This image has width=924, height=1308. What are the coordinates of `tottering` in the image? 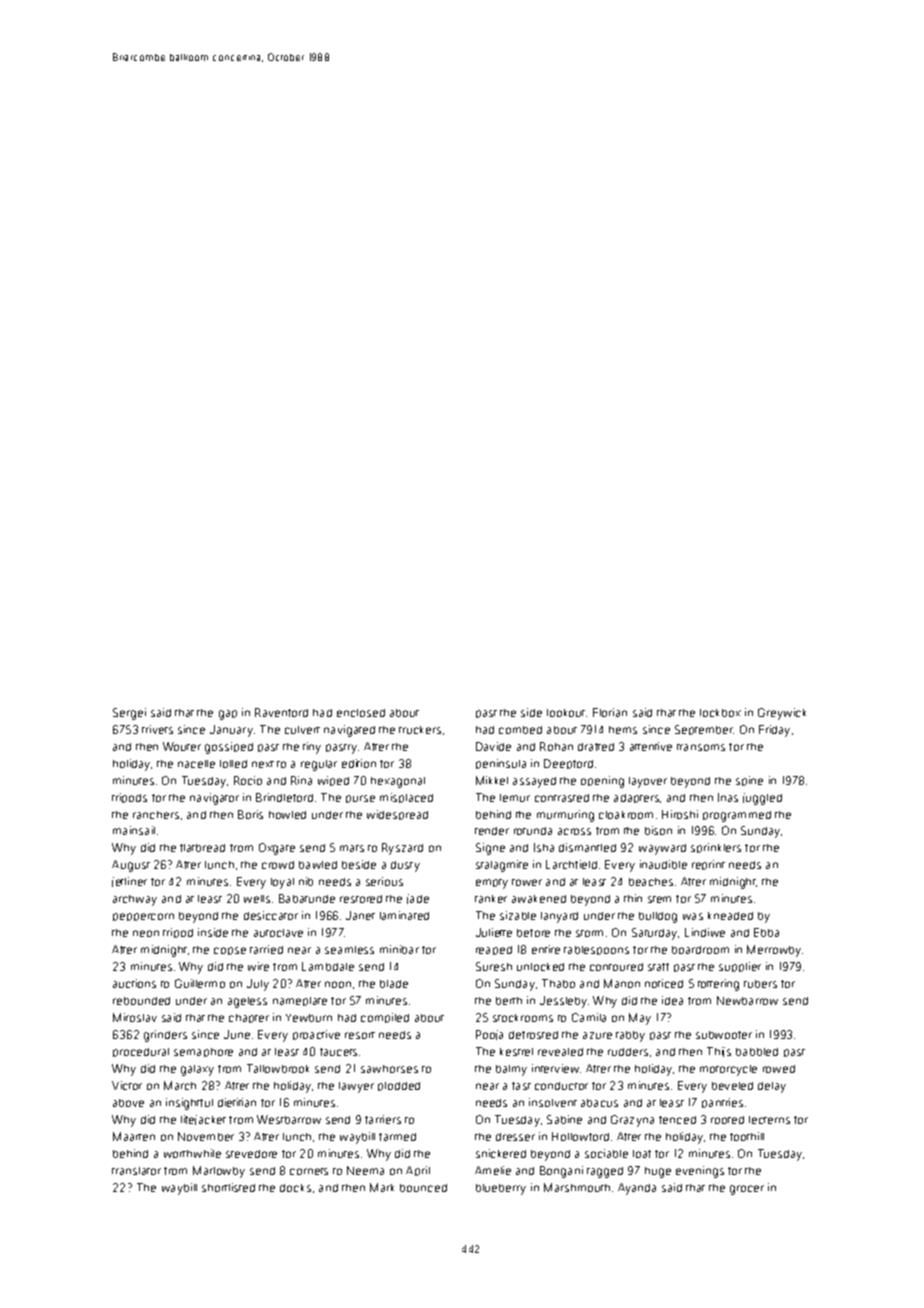 It's located at (718, 985).
